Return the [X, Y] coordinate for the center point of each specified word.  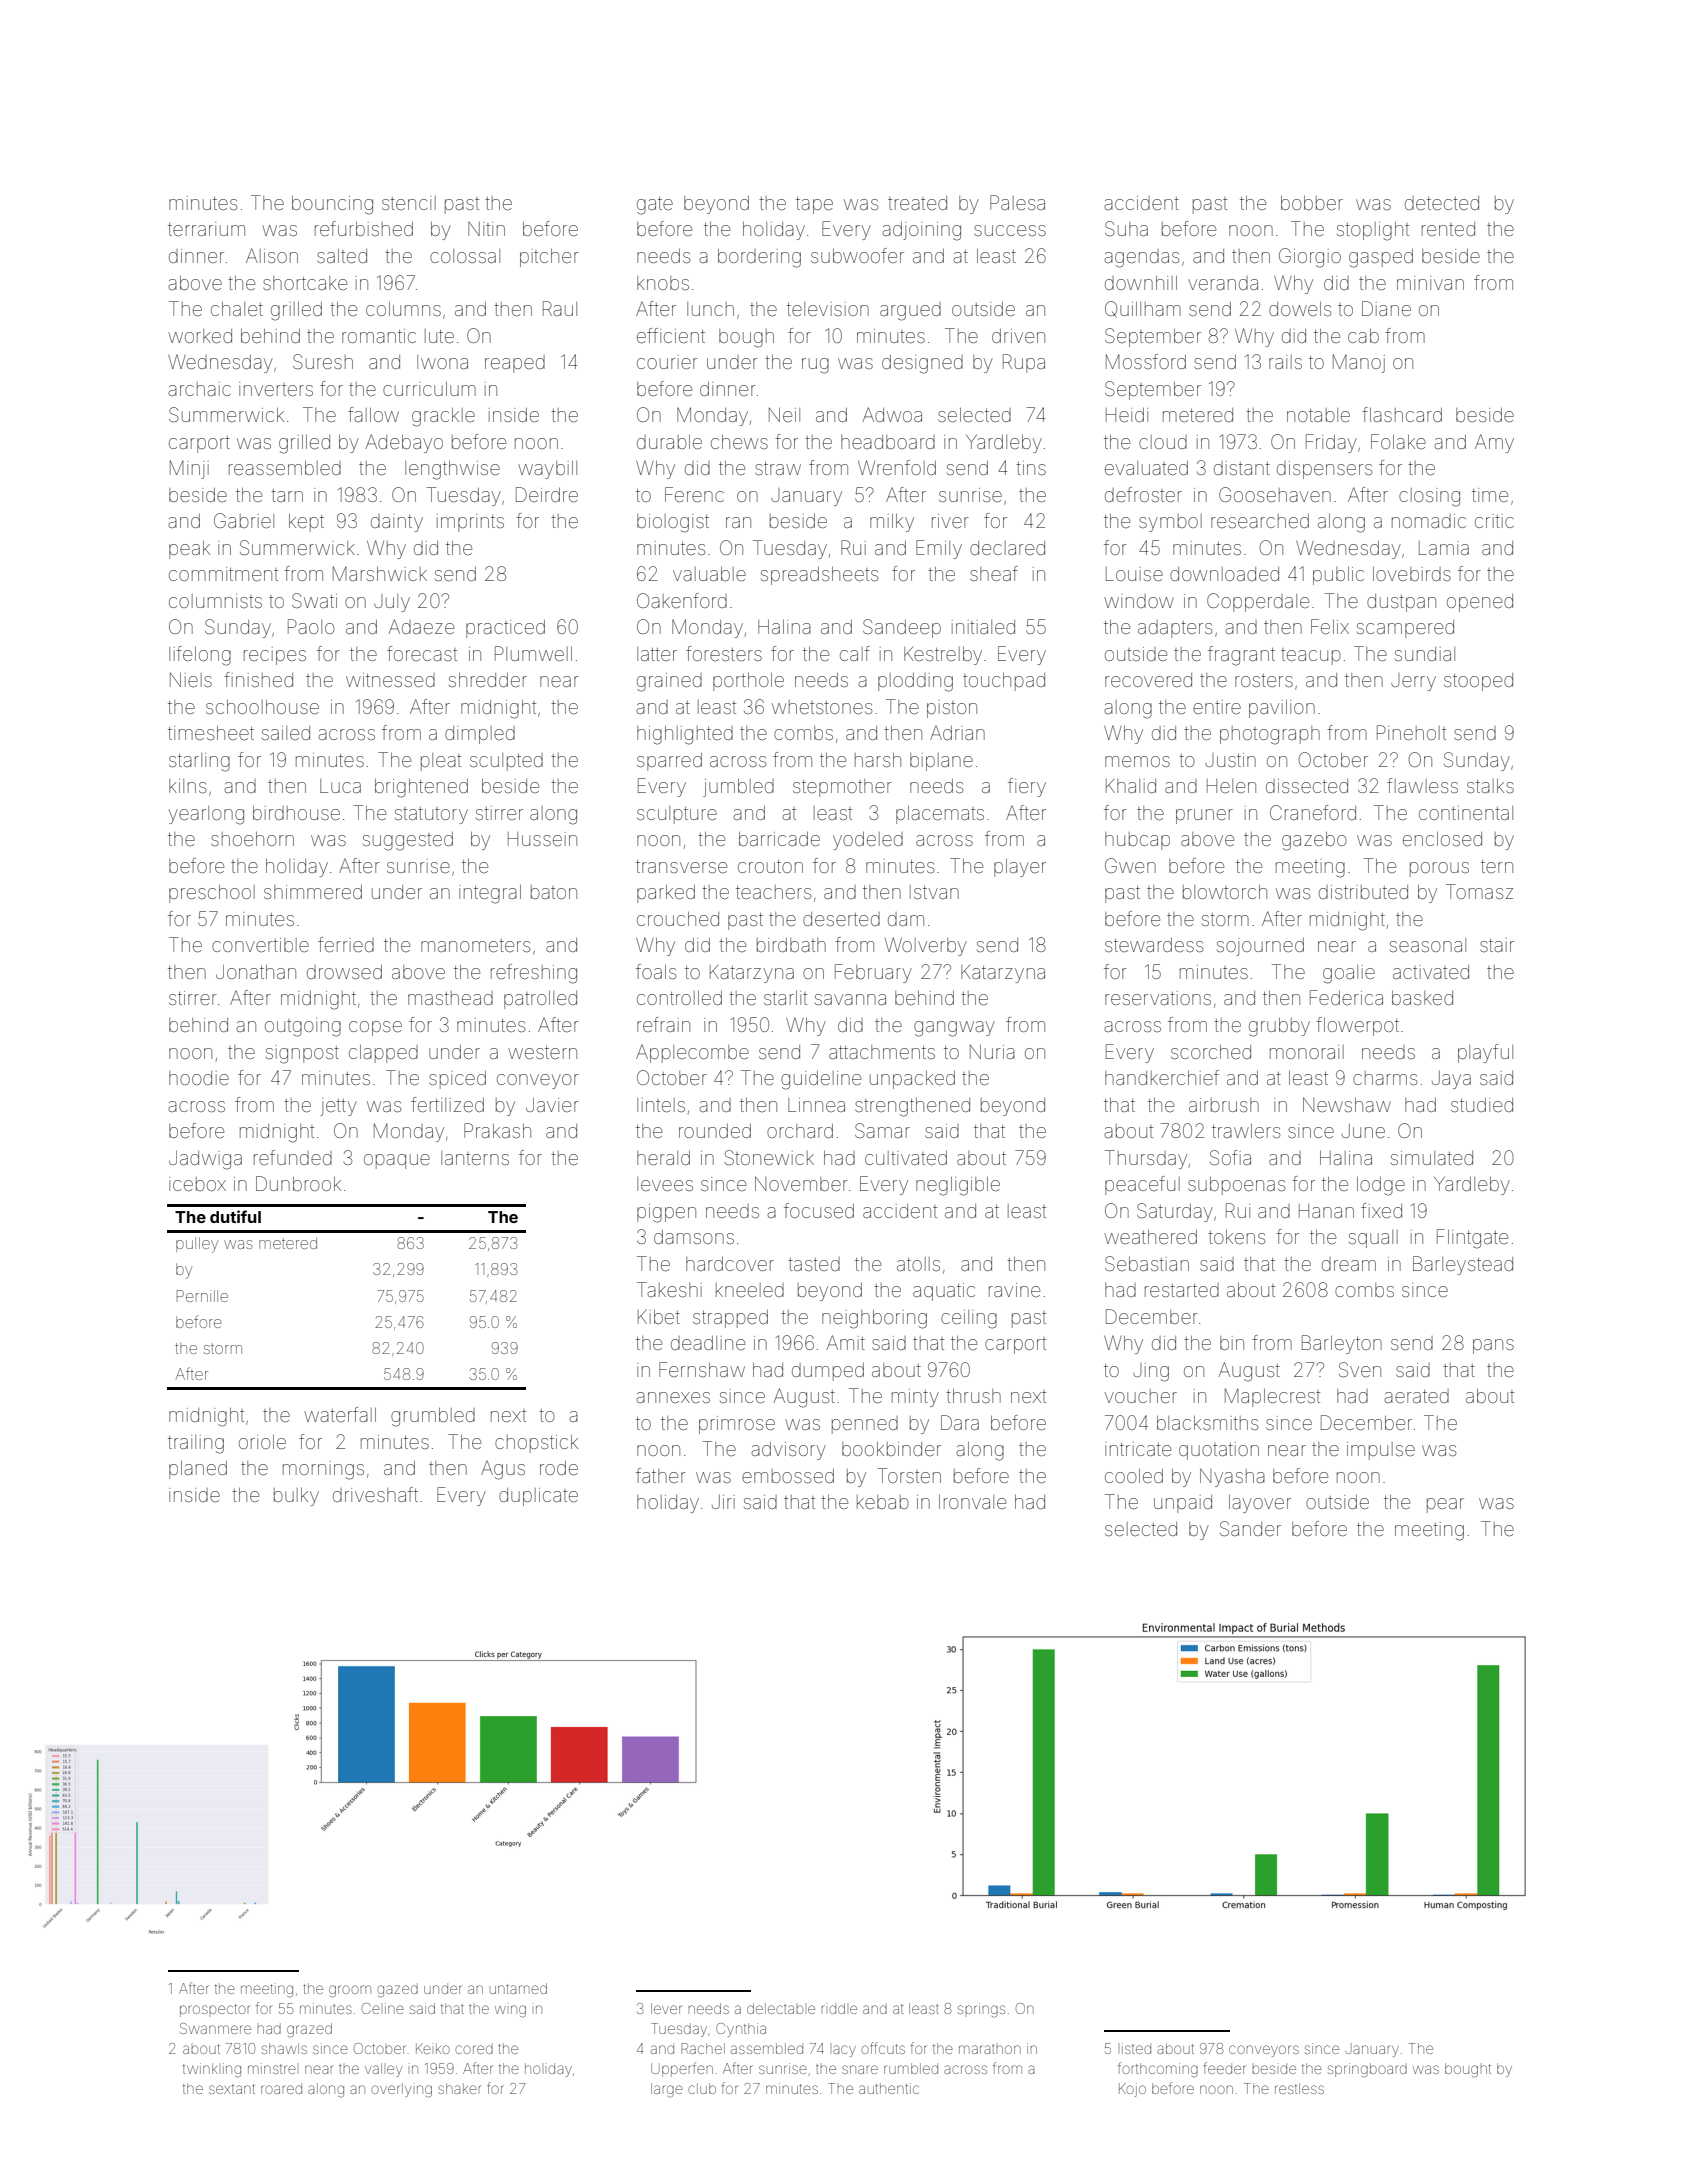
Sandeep [902, 628]
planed [198, 1470]
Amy [1494, 443]
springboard [1367, 2070]
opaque [397, 1161]
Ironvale [972, 1502]
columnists [215, 601]
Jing [1151, 1372]
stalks [1490, 786]
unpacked [912, 1080]
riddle [839, 2008]
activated [1431, 972]
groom [350, 1991]
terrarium [206, 229]
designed [922, 364]
